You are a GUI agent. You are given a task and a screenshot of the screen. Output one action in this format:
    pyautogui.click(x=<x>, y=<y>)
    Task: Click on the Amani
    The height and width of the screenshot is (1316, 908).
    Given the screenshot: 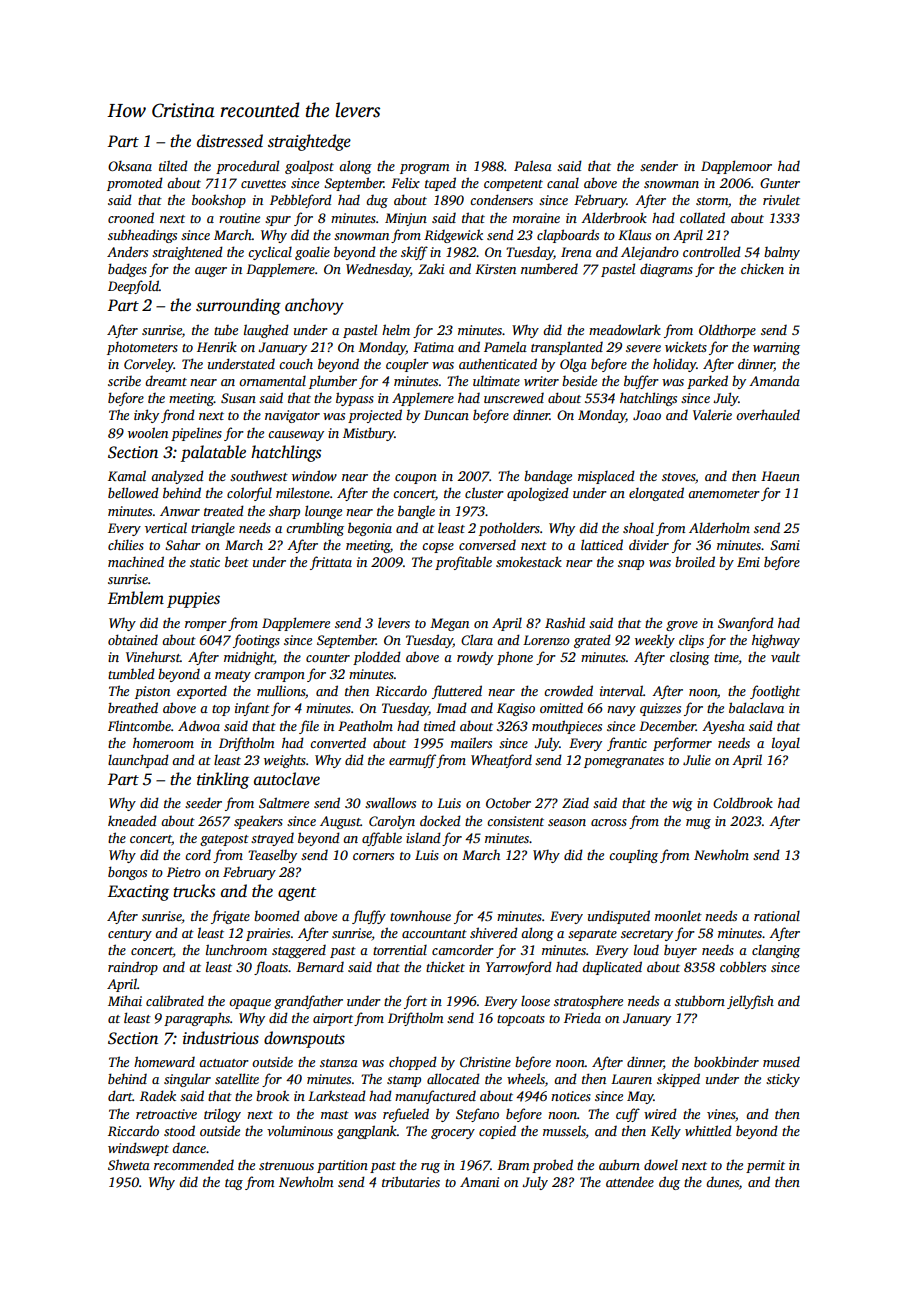 What is the action you would take?
    pyautogui.click(x=479, y=1182)
